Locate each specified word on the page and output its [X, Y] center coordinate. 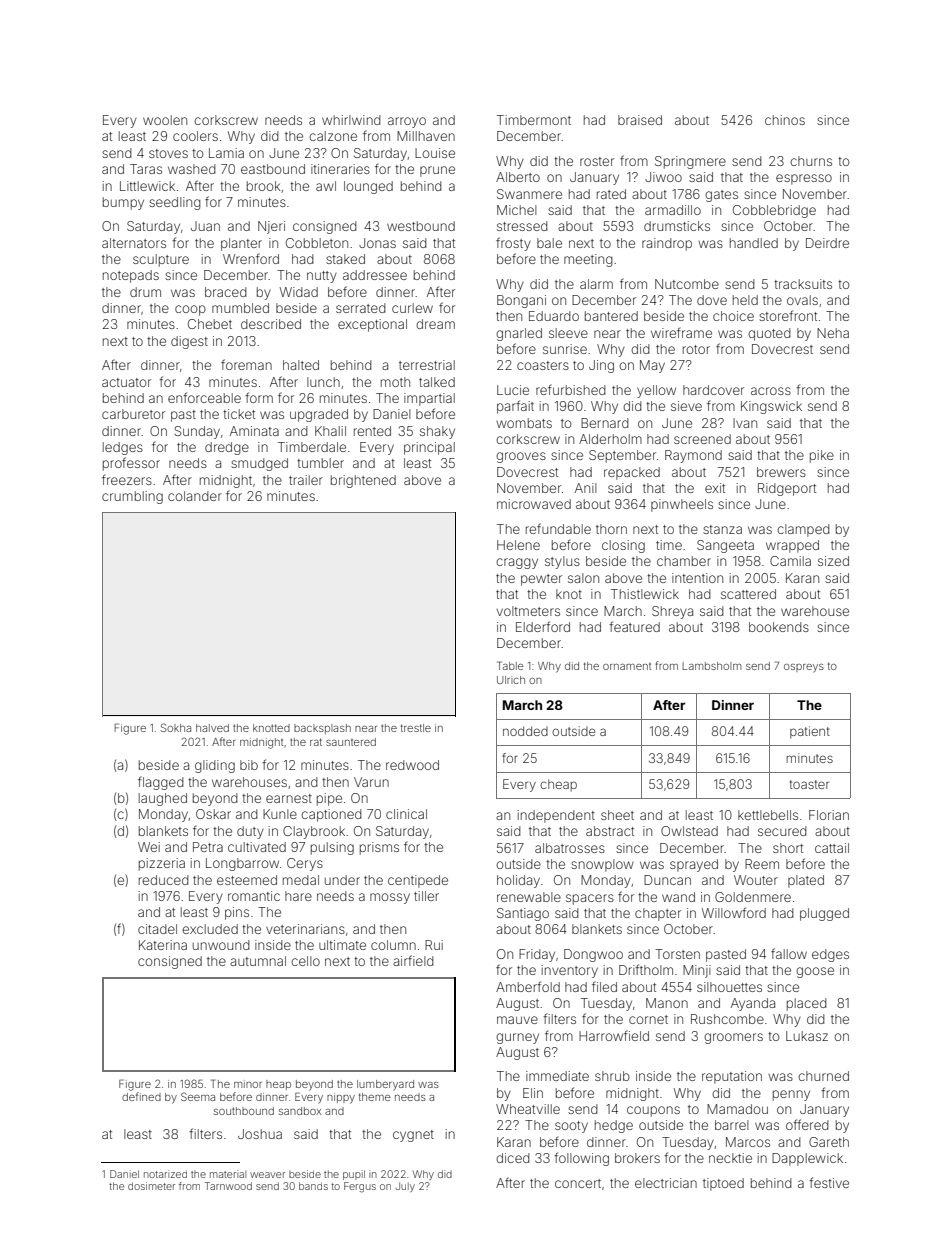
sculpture [161, 260]
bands [313, 1186]
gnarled [519, 334]
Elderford [543, 626]
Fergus [360, 1187]
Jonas [377, 243]
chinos [785, 120]
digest [189, 342]
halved [212, 728]
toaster [809, 784]
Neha [833, 333]
